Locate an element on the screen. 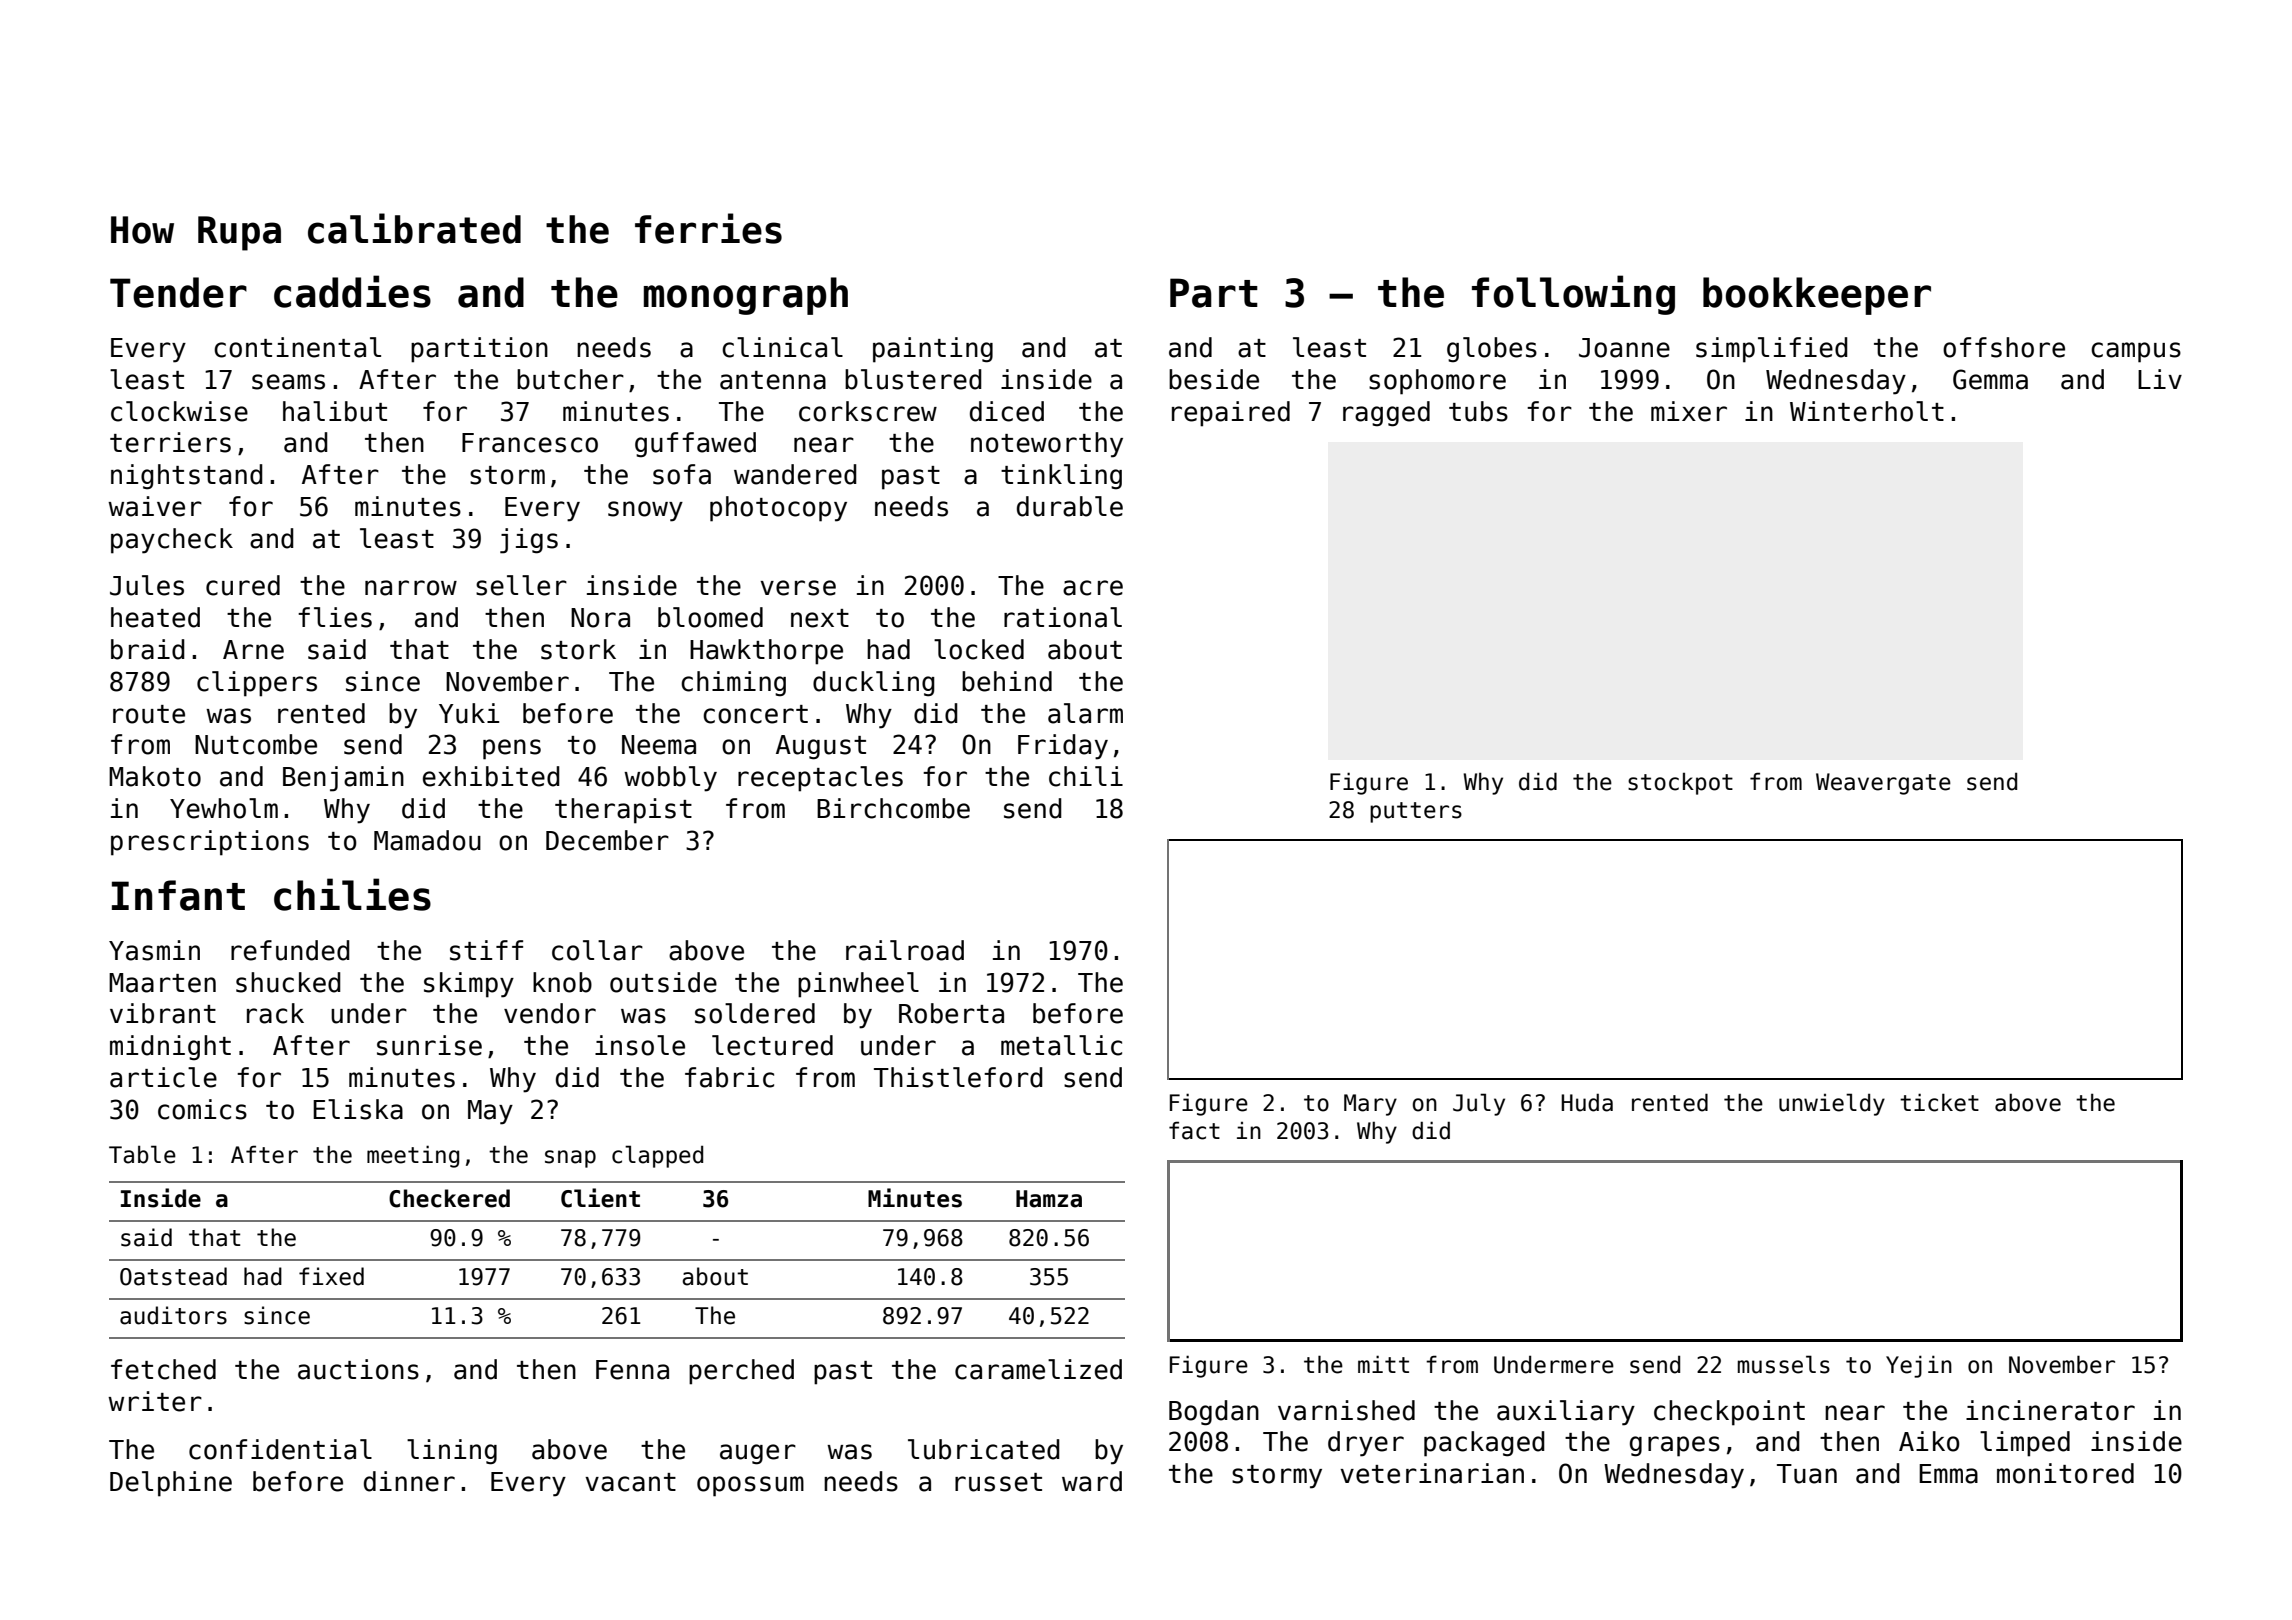 Image resolution: width=2292 pixels, height=1620 pixels. unwieldy is located at coordinates (1832, 1104).
